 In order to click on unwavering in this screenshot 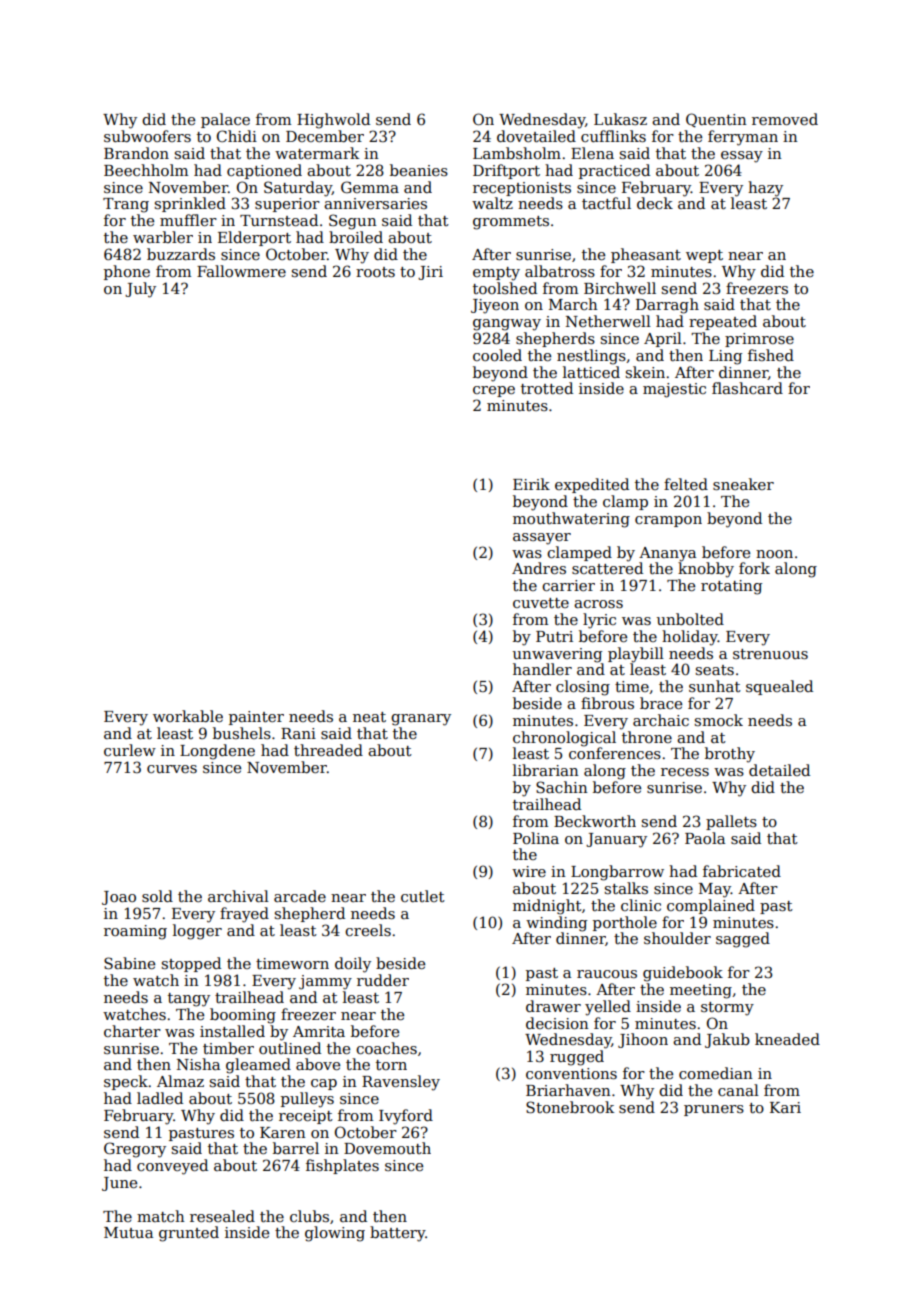, I will do `click(557, 655)`.
